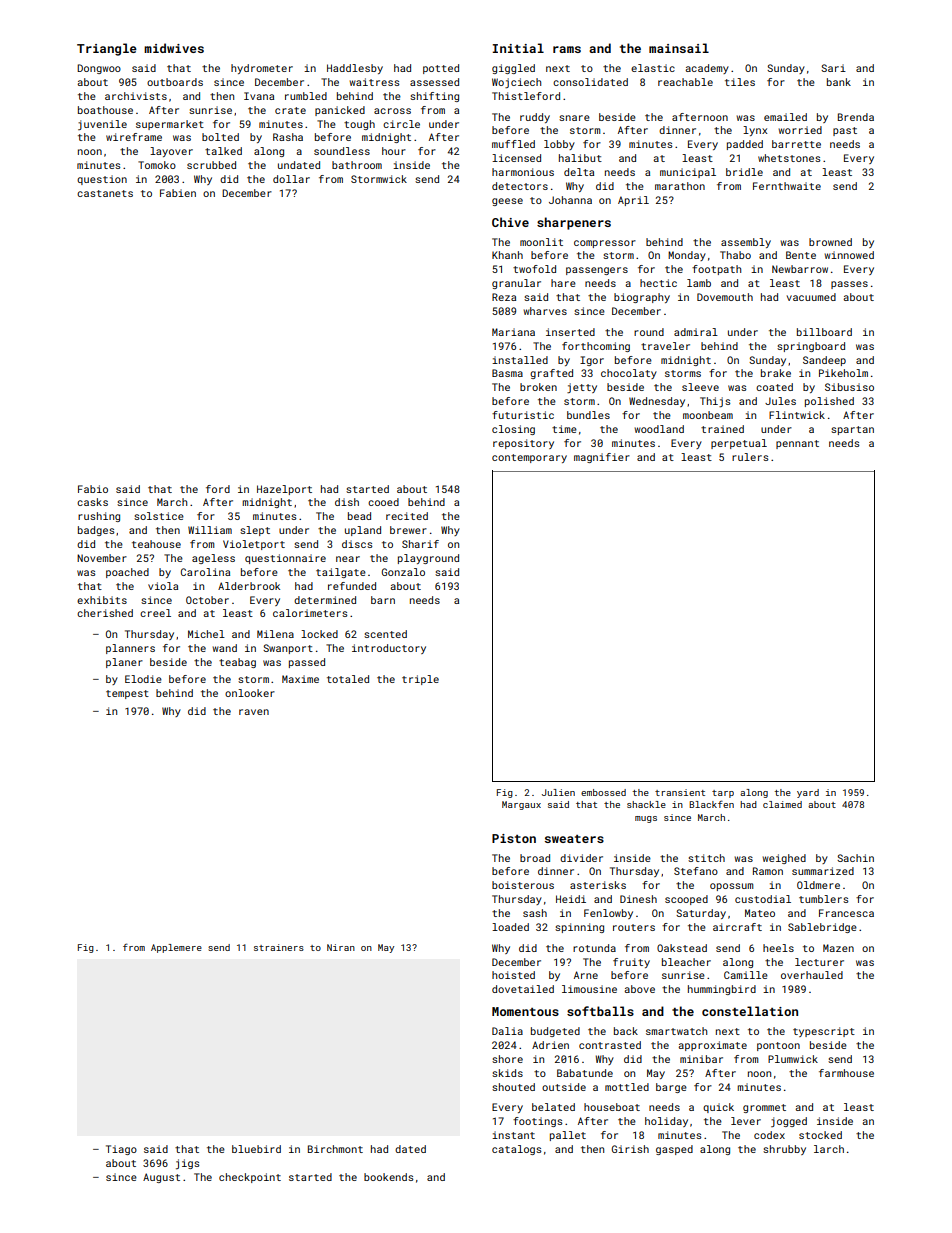 The height and width of the screenshot is (1233, 952). What do you see at coordinates (105, 193) in the screenshot?
I see `castanets` at bounding box center [105, 193].
